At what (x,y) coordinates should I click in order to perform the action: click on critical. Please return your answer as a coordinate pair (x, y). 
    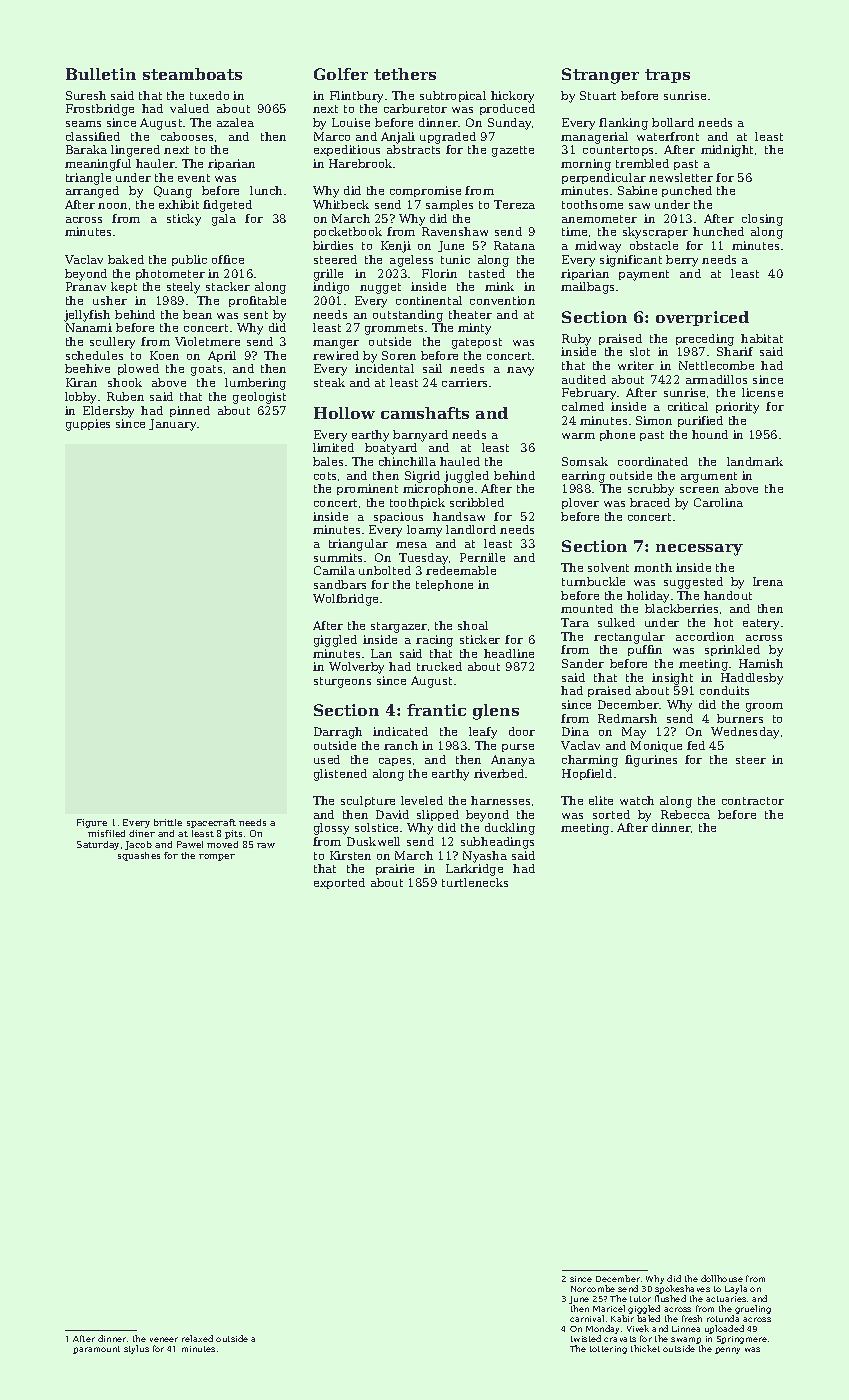
    Looking at the image, I should click on (688, 406).
